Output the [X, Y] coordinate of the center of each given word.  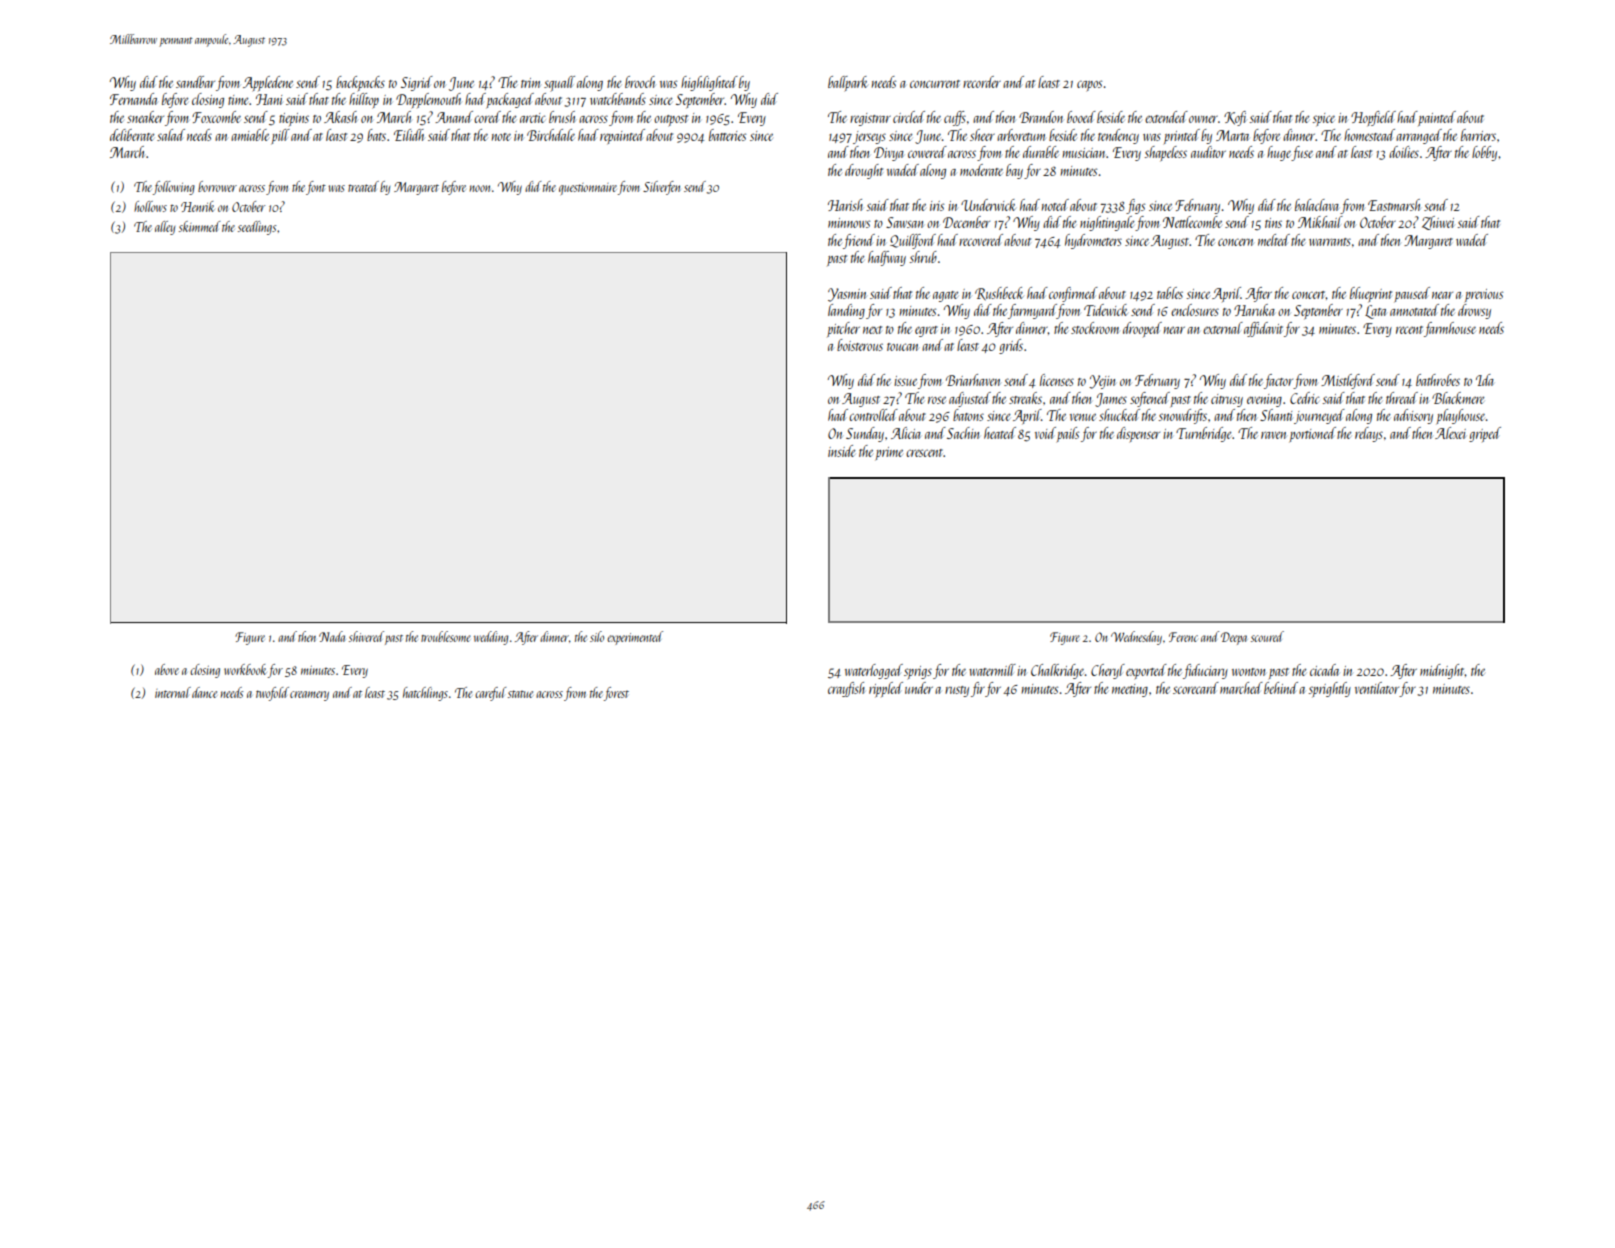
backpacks [360, 84]
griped [1485, 434]
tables [1170, 293]
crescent [924, 453]
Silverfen [661, 188]
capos [1089, 86]
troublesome [446, 636]
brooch [640, 82]
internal [173, 692]
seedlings [257, 228]
